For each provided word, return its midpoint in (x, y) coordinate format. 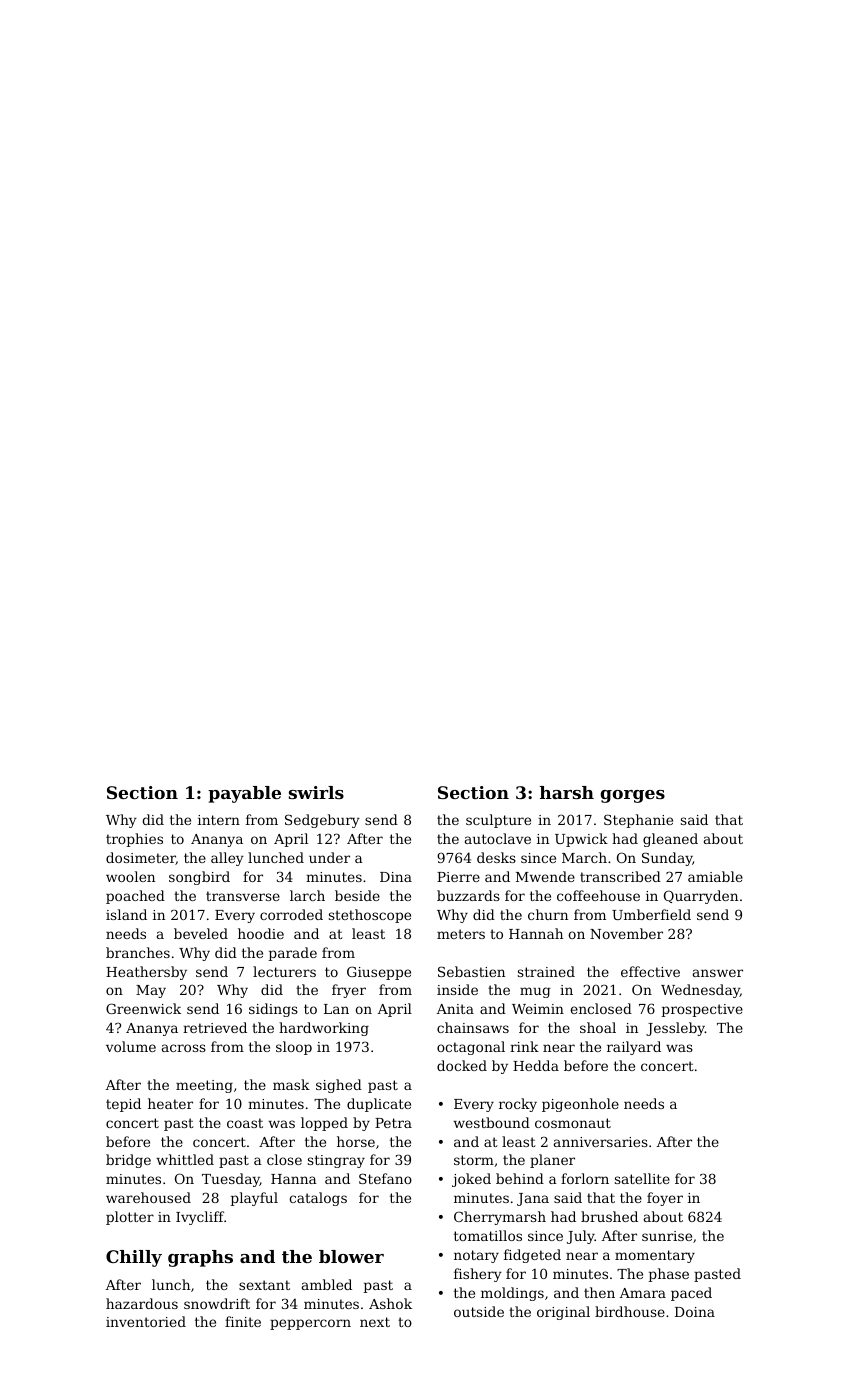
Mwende (545, 876)
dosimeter (141, 858)
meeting (204, 1086)
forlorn (585, 1178)
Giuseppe (379, 973)
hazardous (142, 1303)
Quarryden (701, 897)
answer (718, 973)
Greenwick (143, 1008)
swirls (316, 792)
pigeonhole (580, 1105)
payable (244, 794)
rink (524, 1046)
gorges (632, 796)
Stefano (385, 1178)
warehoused (148, 1197)
